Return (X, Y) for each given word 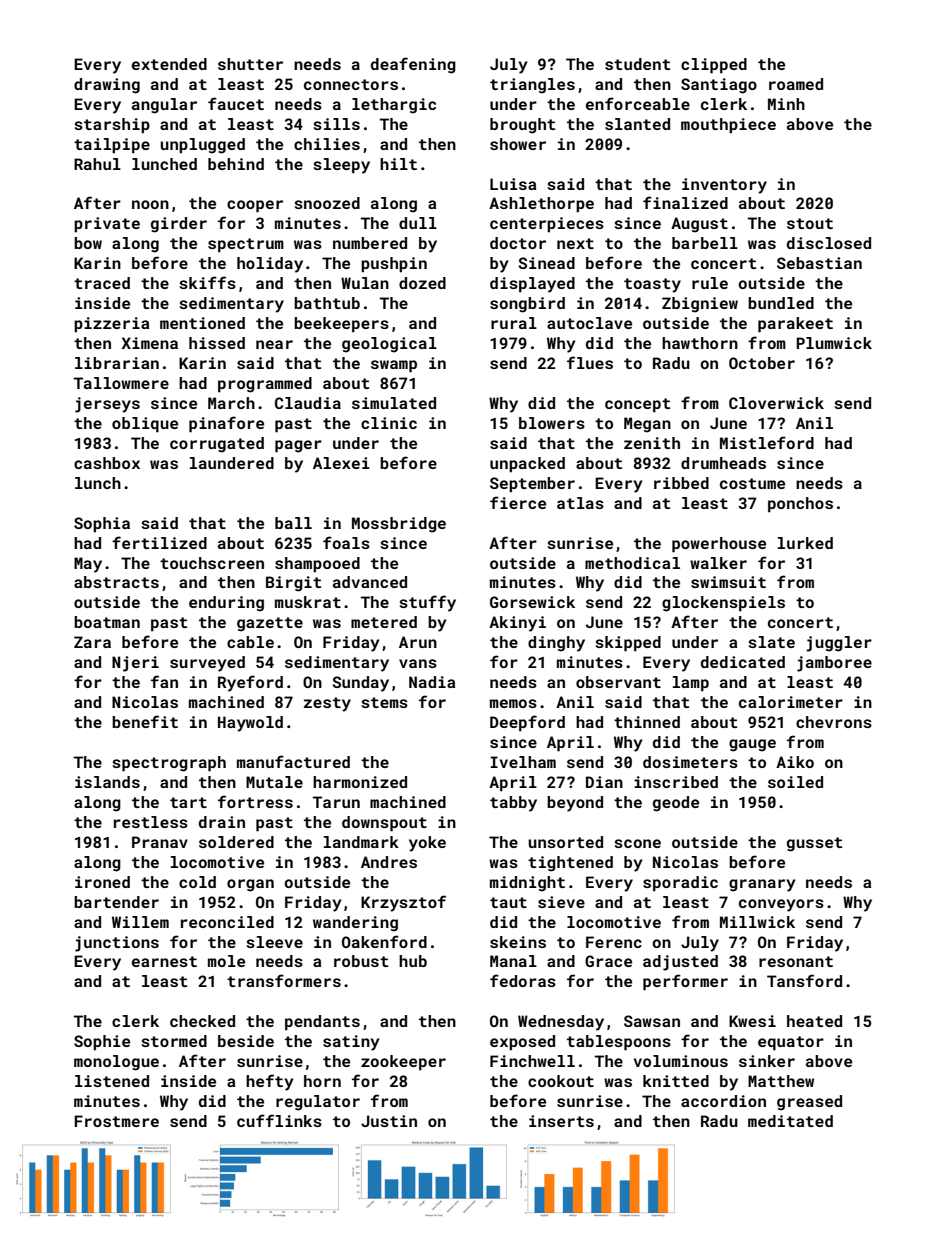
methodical (632, 563)
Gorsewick (532, 602)
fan (164, 681)
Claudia (308, 403)
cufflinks (279, 1120)
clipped (714, 66)
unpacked (527, 464)
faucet (236, 103)
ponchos (800, 505)
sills (336, 124)
